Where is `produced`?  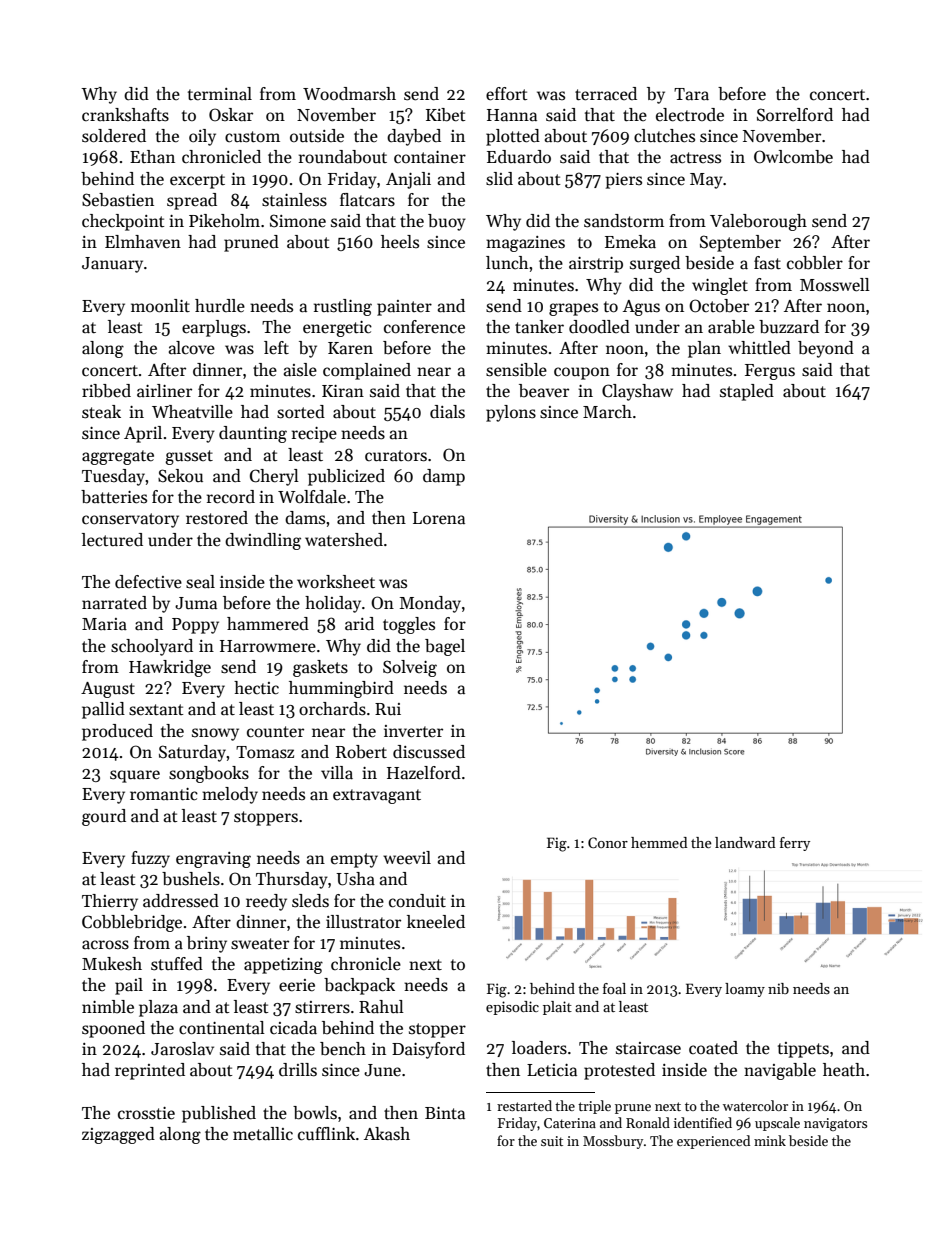 produced is located at coordinates (117, 732).
